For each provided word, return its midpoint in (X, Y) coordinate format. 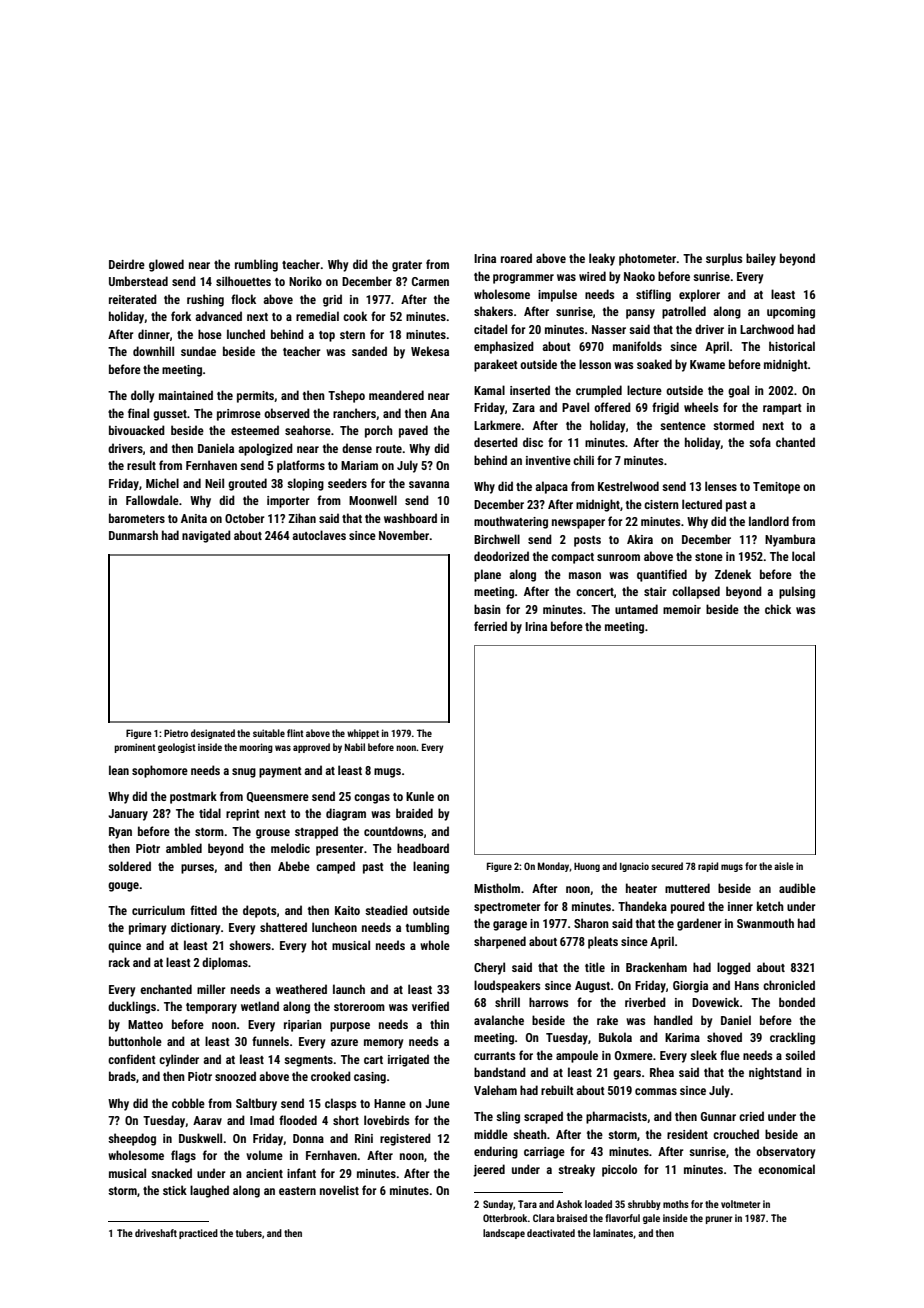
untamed (636, 609)
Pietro (176, 733)
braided (414, 813)
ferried (490, 626)
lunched (246, 334)
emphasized (504, 347)
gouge (123, 887)
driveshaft (156, 1233)
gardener (699, 924)
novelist (339, 1190)
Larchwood (767, 329)
